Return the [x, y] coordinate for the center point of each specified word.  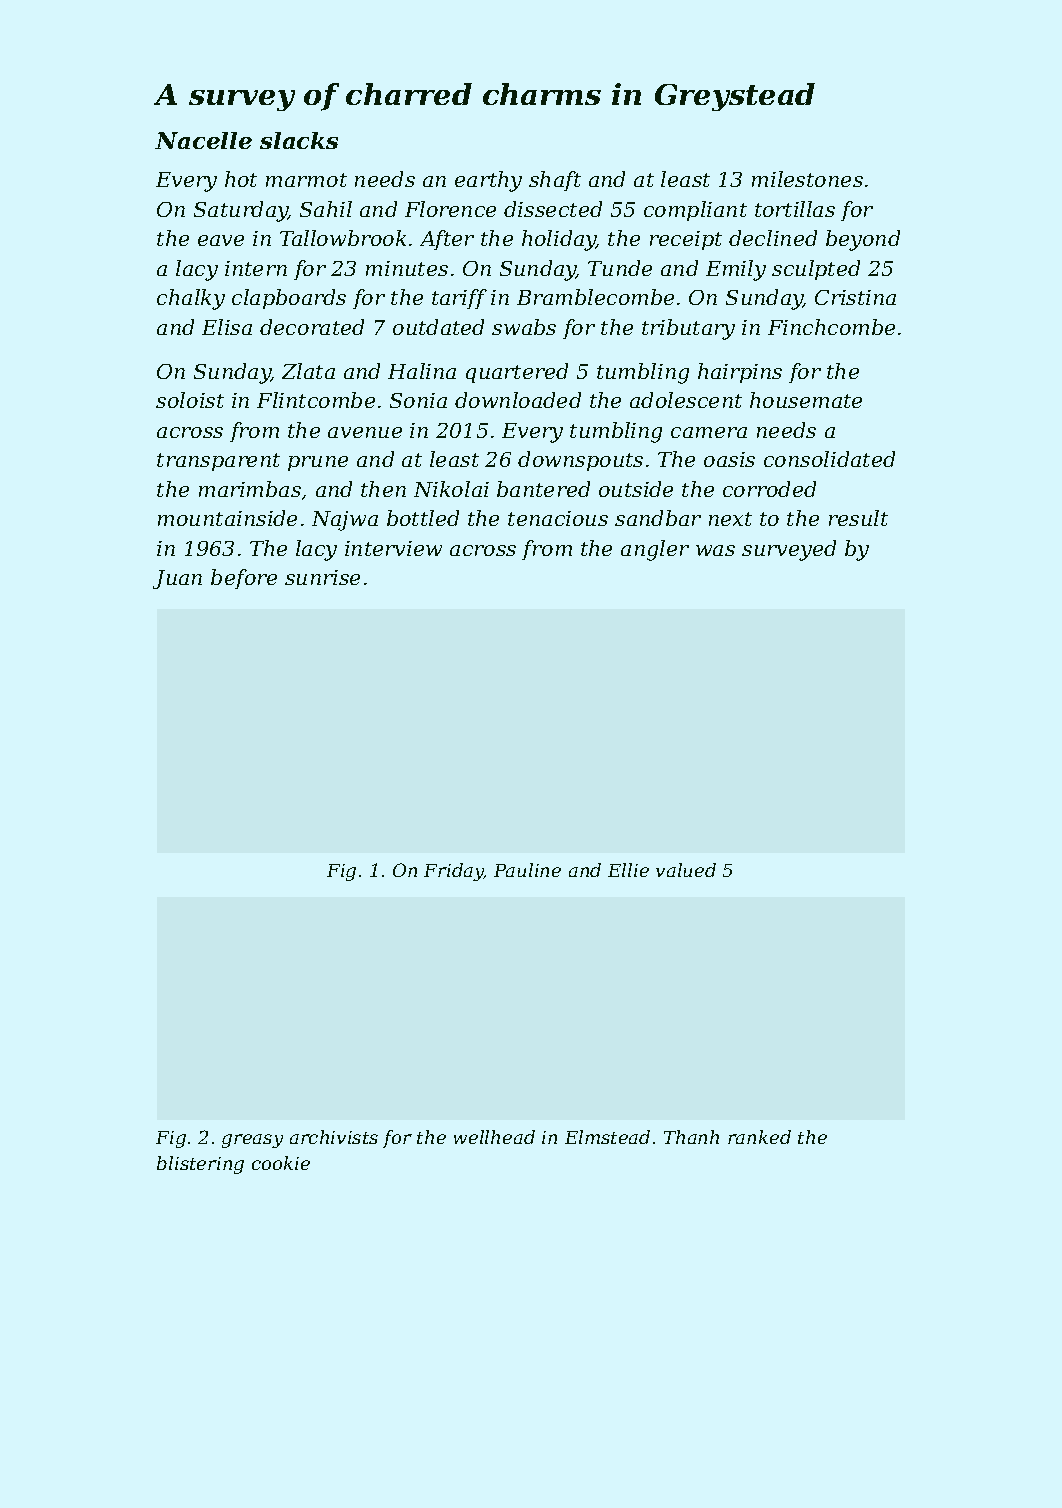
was [715, 550]
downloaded [518, 400]
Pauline [527, 870]
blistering [200, 1165]
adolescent [686, 400]
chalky [191, 299]
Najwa [345, 521]
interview [393, 548]
